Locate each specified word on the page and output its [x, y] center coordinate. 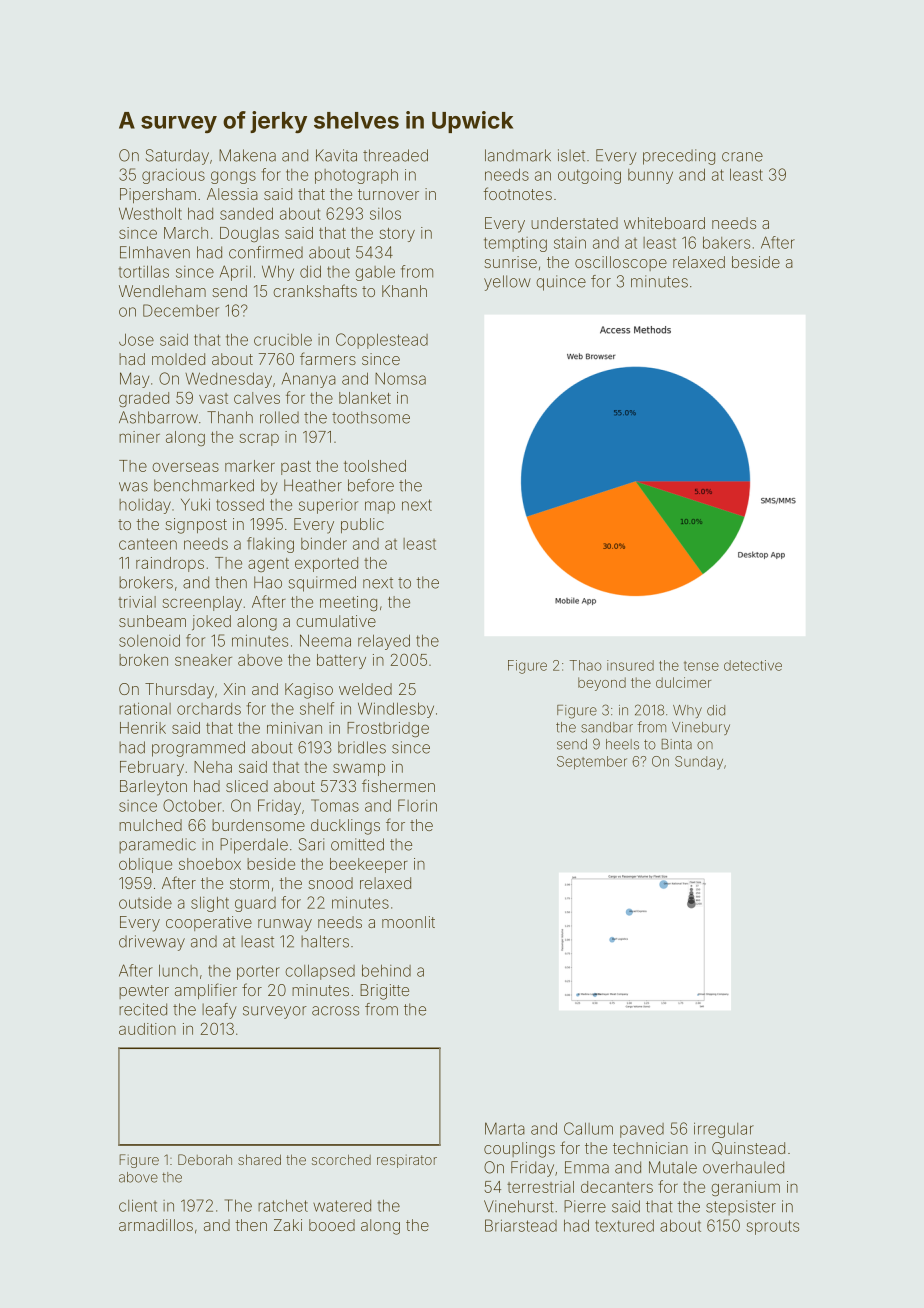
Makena [247, 155]
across [335, 1011]
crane [742, 157]
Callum [588, 1128]
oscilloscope [621, 263]
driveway [152, 943]
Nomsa [400, 378]
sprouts [772, 1227]
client [138, 1205]
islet [571, 155]
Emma [587, 1167]
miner [139, 437]
